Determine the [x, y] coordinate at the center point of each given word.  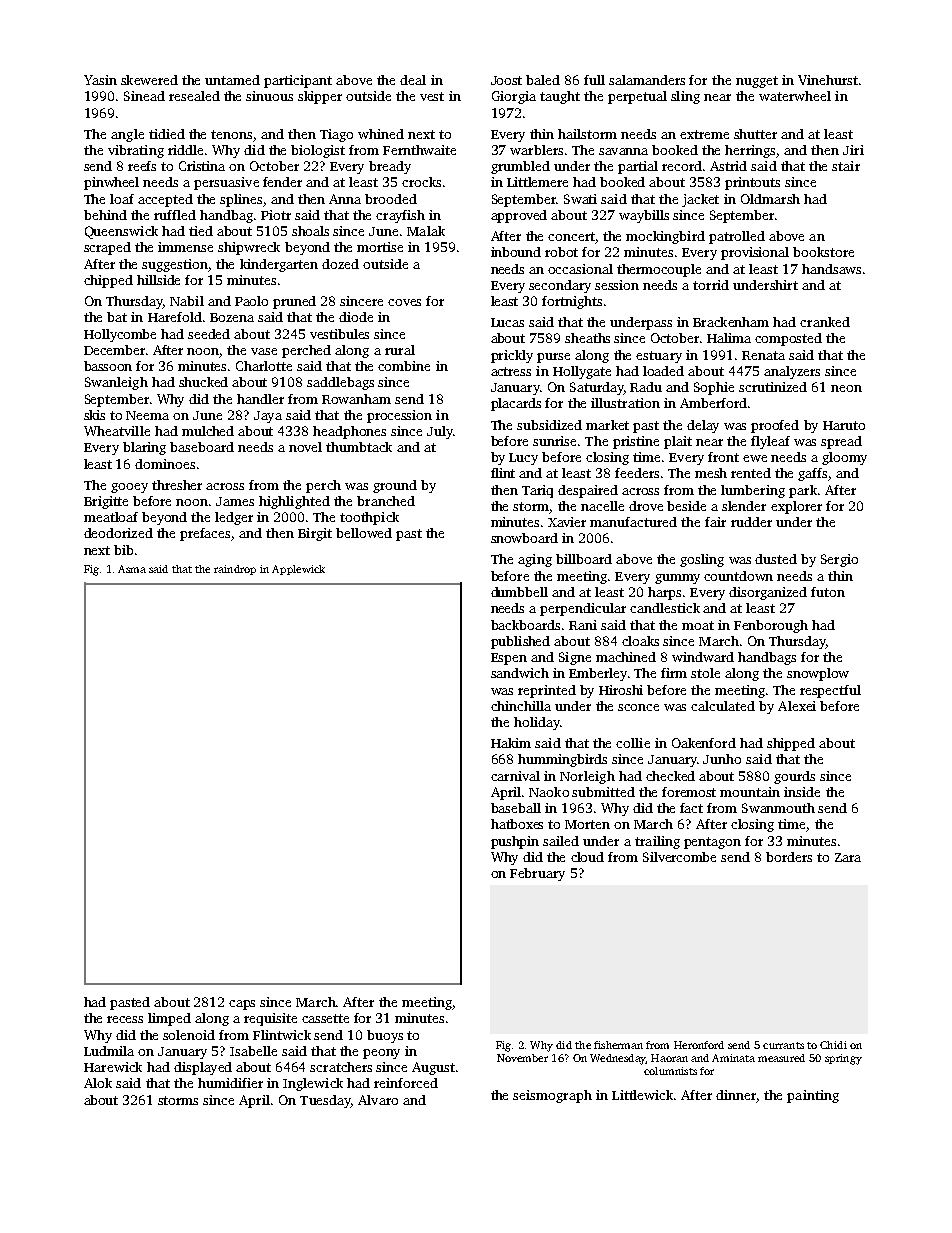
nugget [757, 82]
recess [125, 1019]
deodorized [118, 533]
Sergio [839, 560]
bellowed [364, 533]
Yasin [100, 80]
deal [413, 80]
